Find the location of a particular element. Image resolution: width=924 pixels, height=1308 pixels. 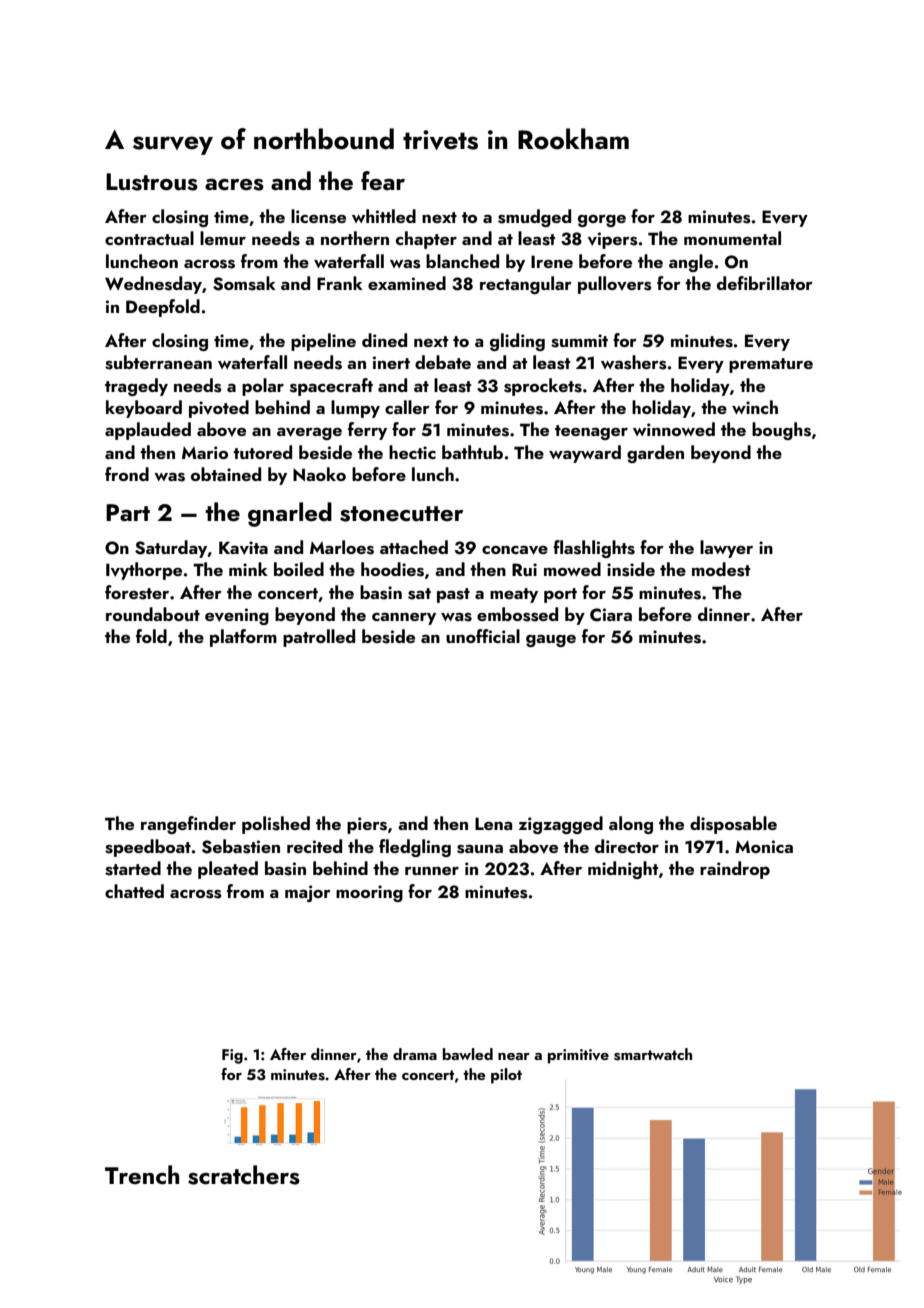

Part is located at coordinates (128, 512).
